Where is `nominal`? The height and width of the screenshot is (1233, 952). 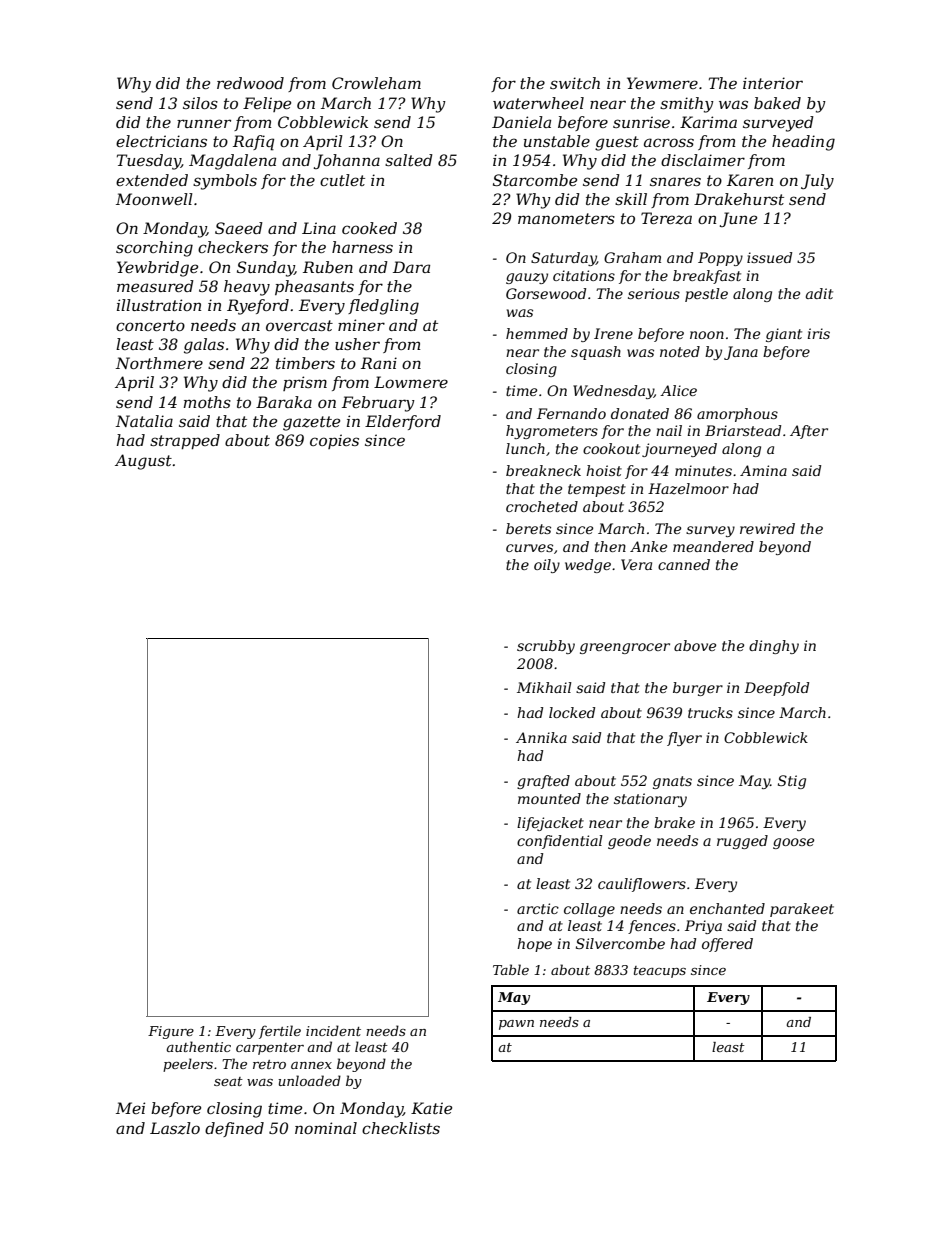
nominal is located at coordinates (326, 1128).
